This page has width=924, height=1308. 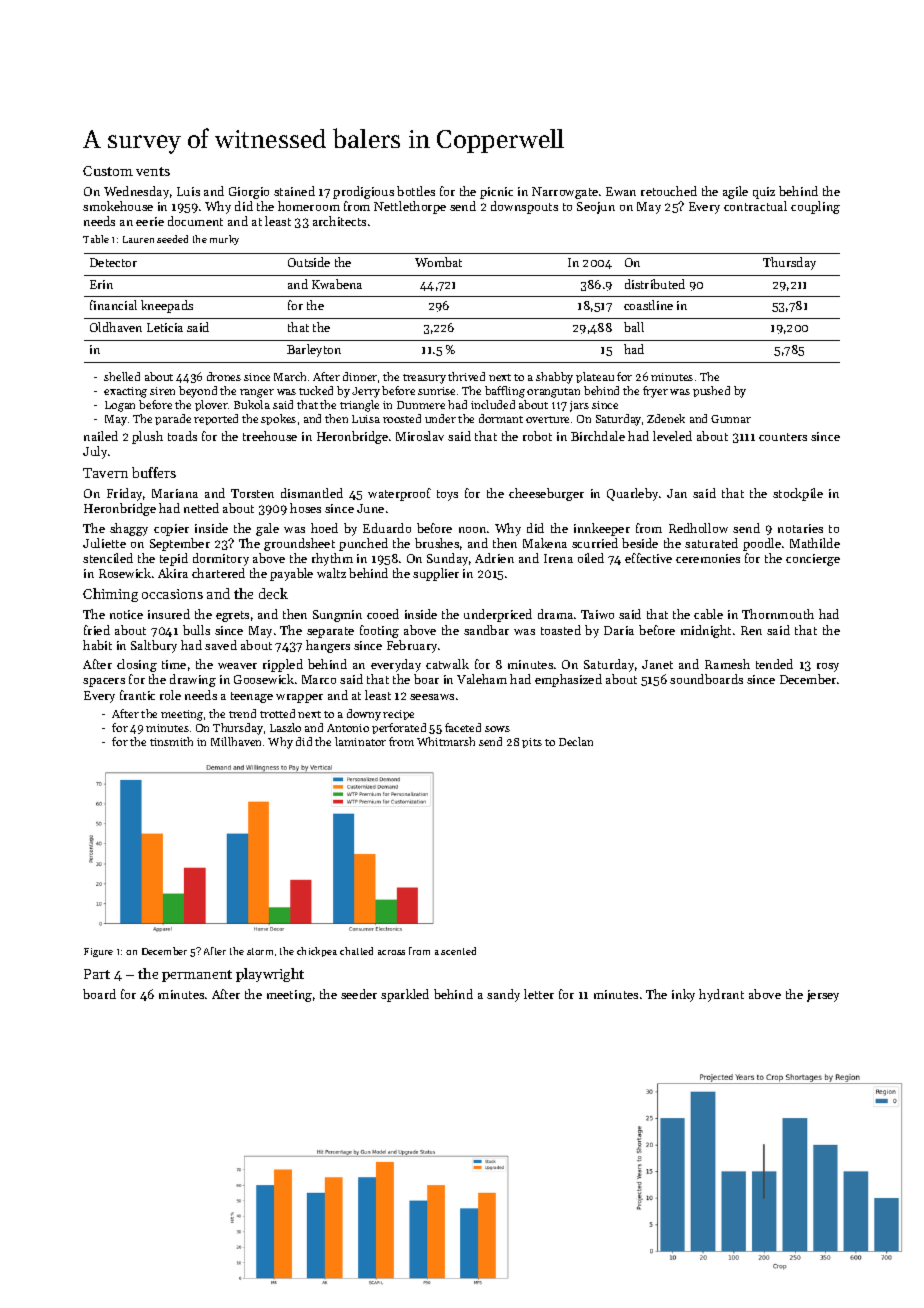 I want to click on Sungmin, so click(x=337, y=616).
